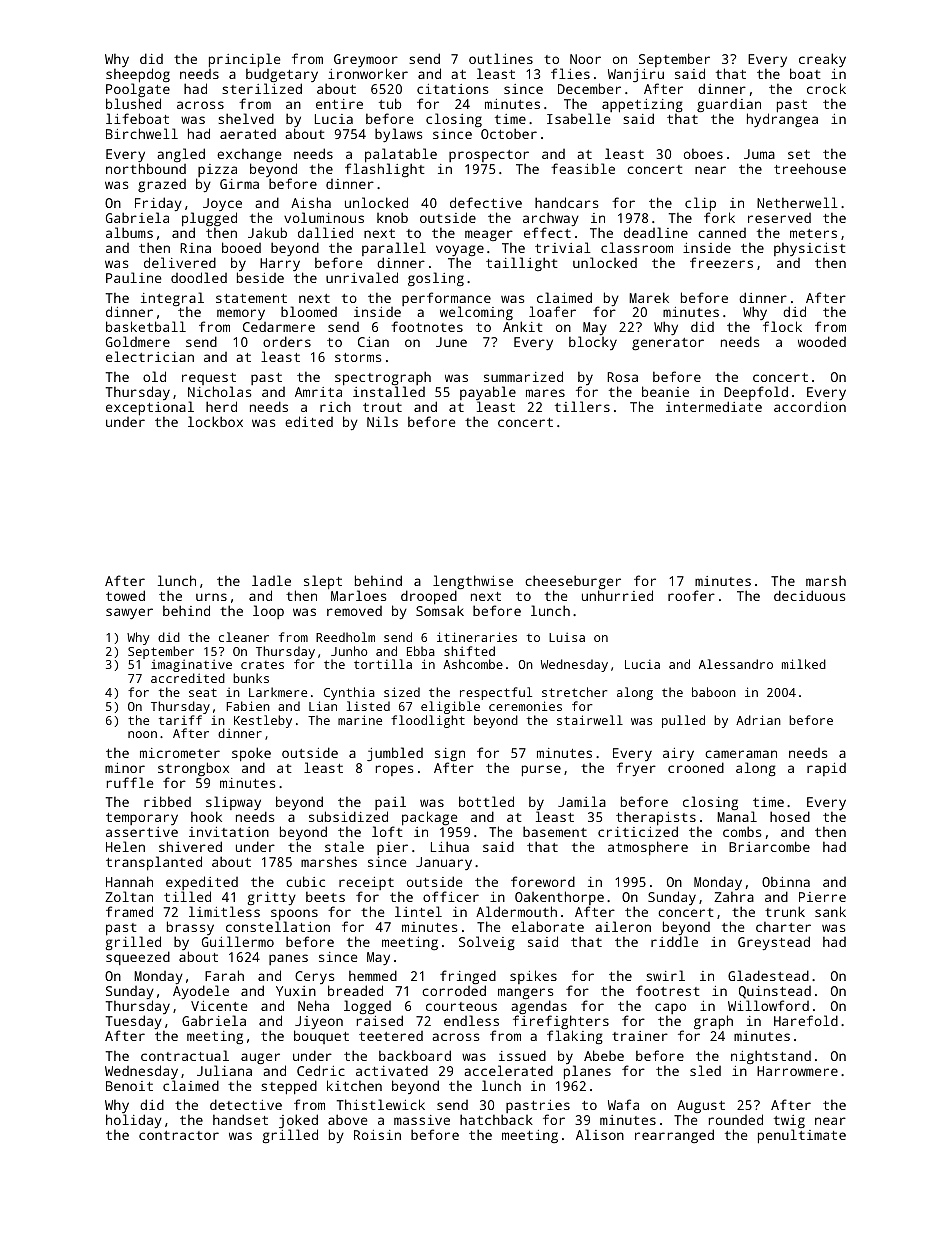 This screenshot has height=1233, width=952. Describe the element at coordinates (473, 583) in the screenshot. I see `lengthwise` at that location.
